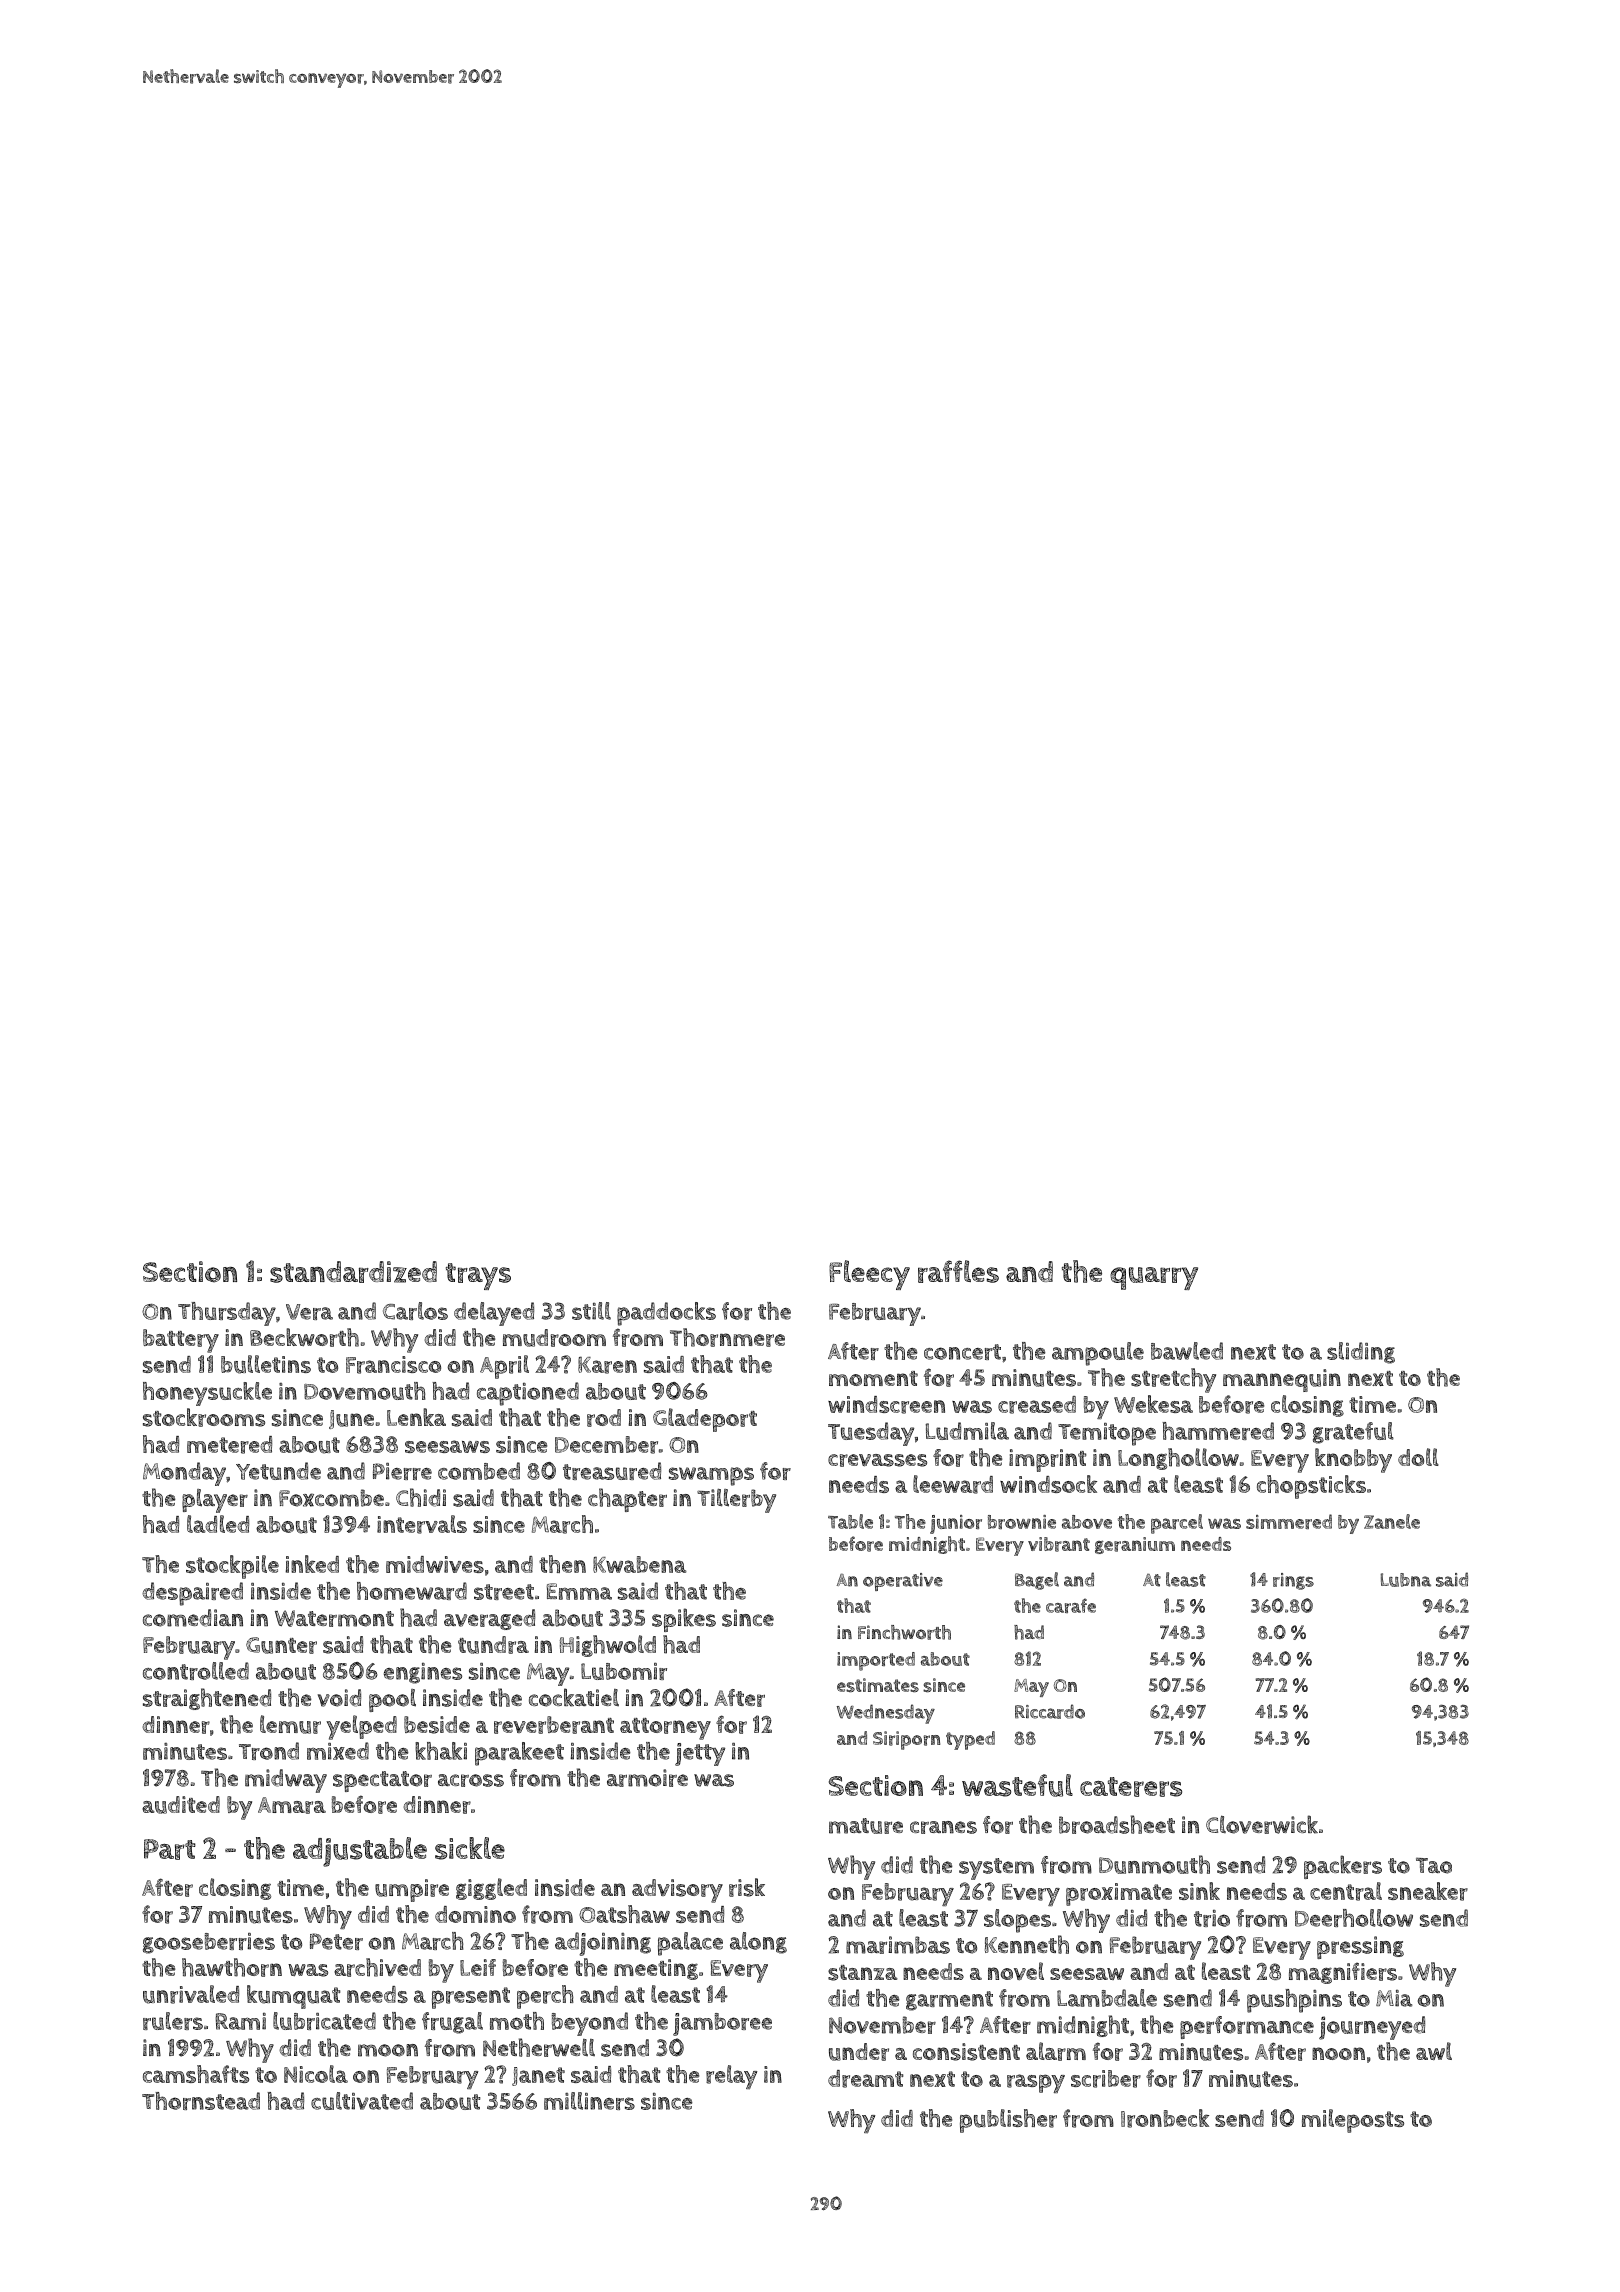 This image has height=2292, width=1620. I want to click on Riccardo, so click(1050, 1711).
